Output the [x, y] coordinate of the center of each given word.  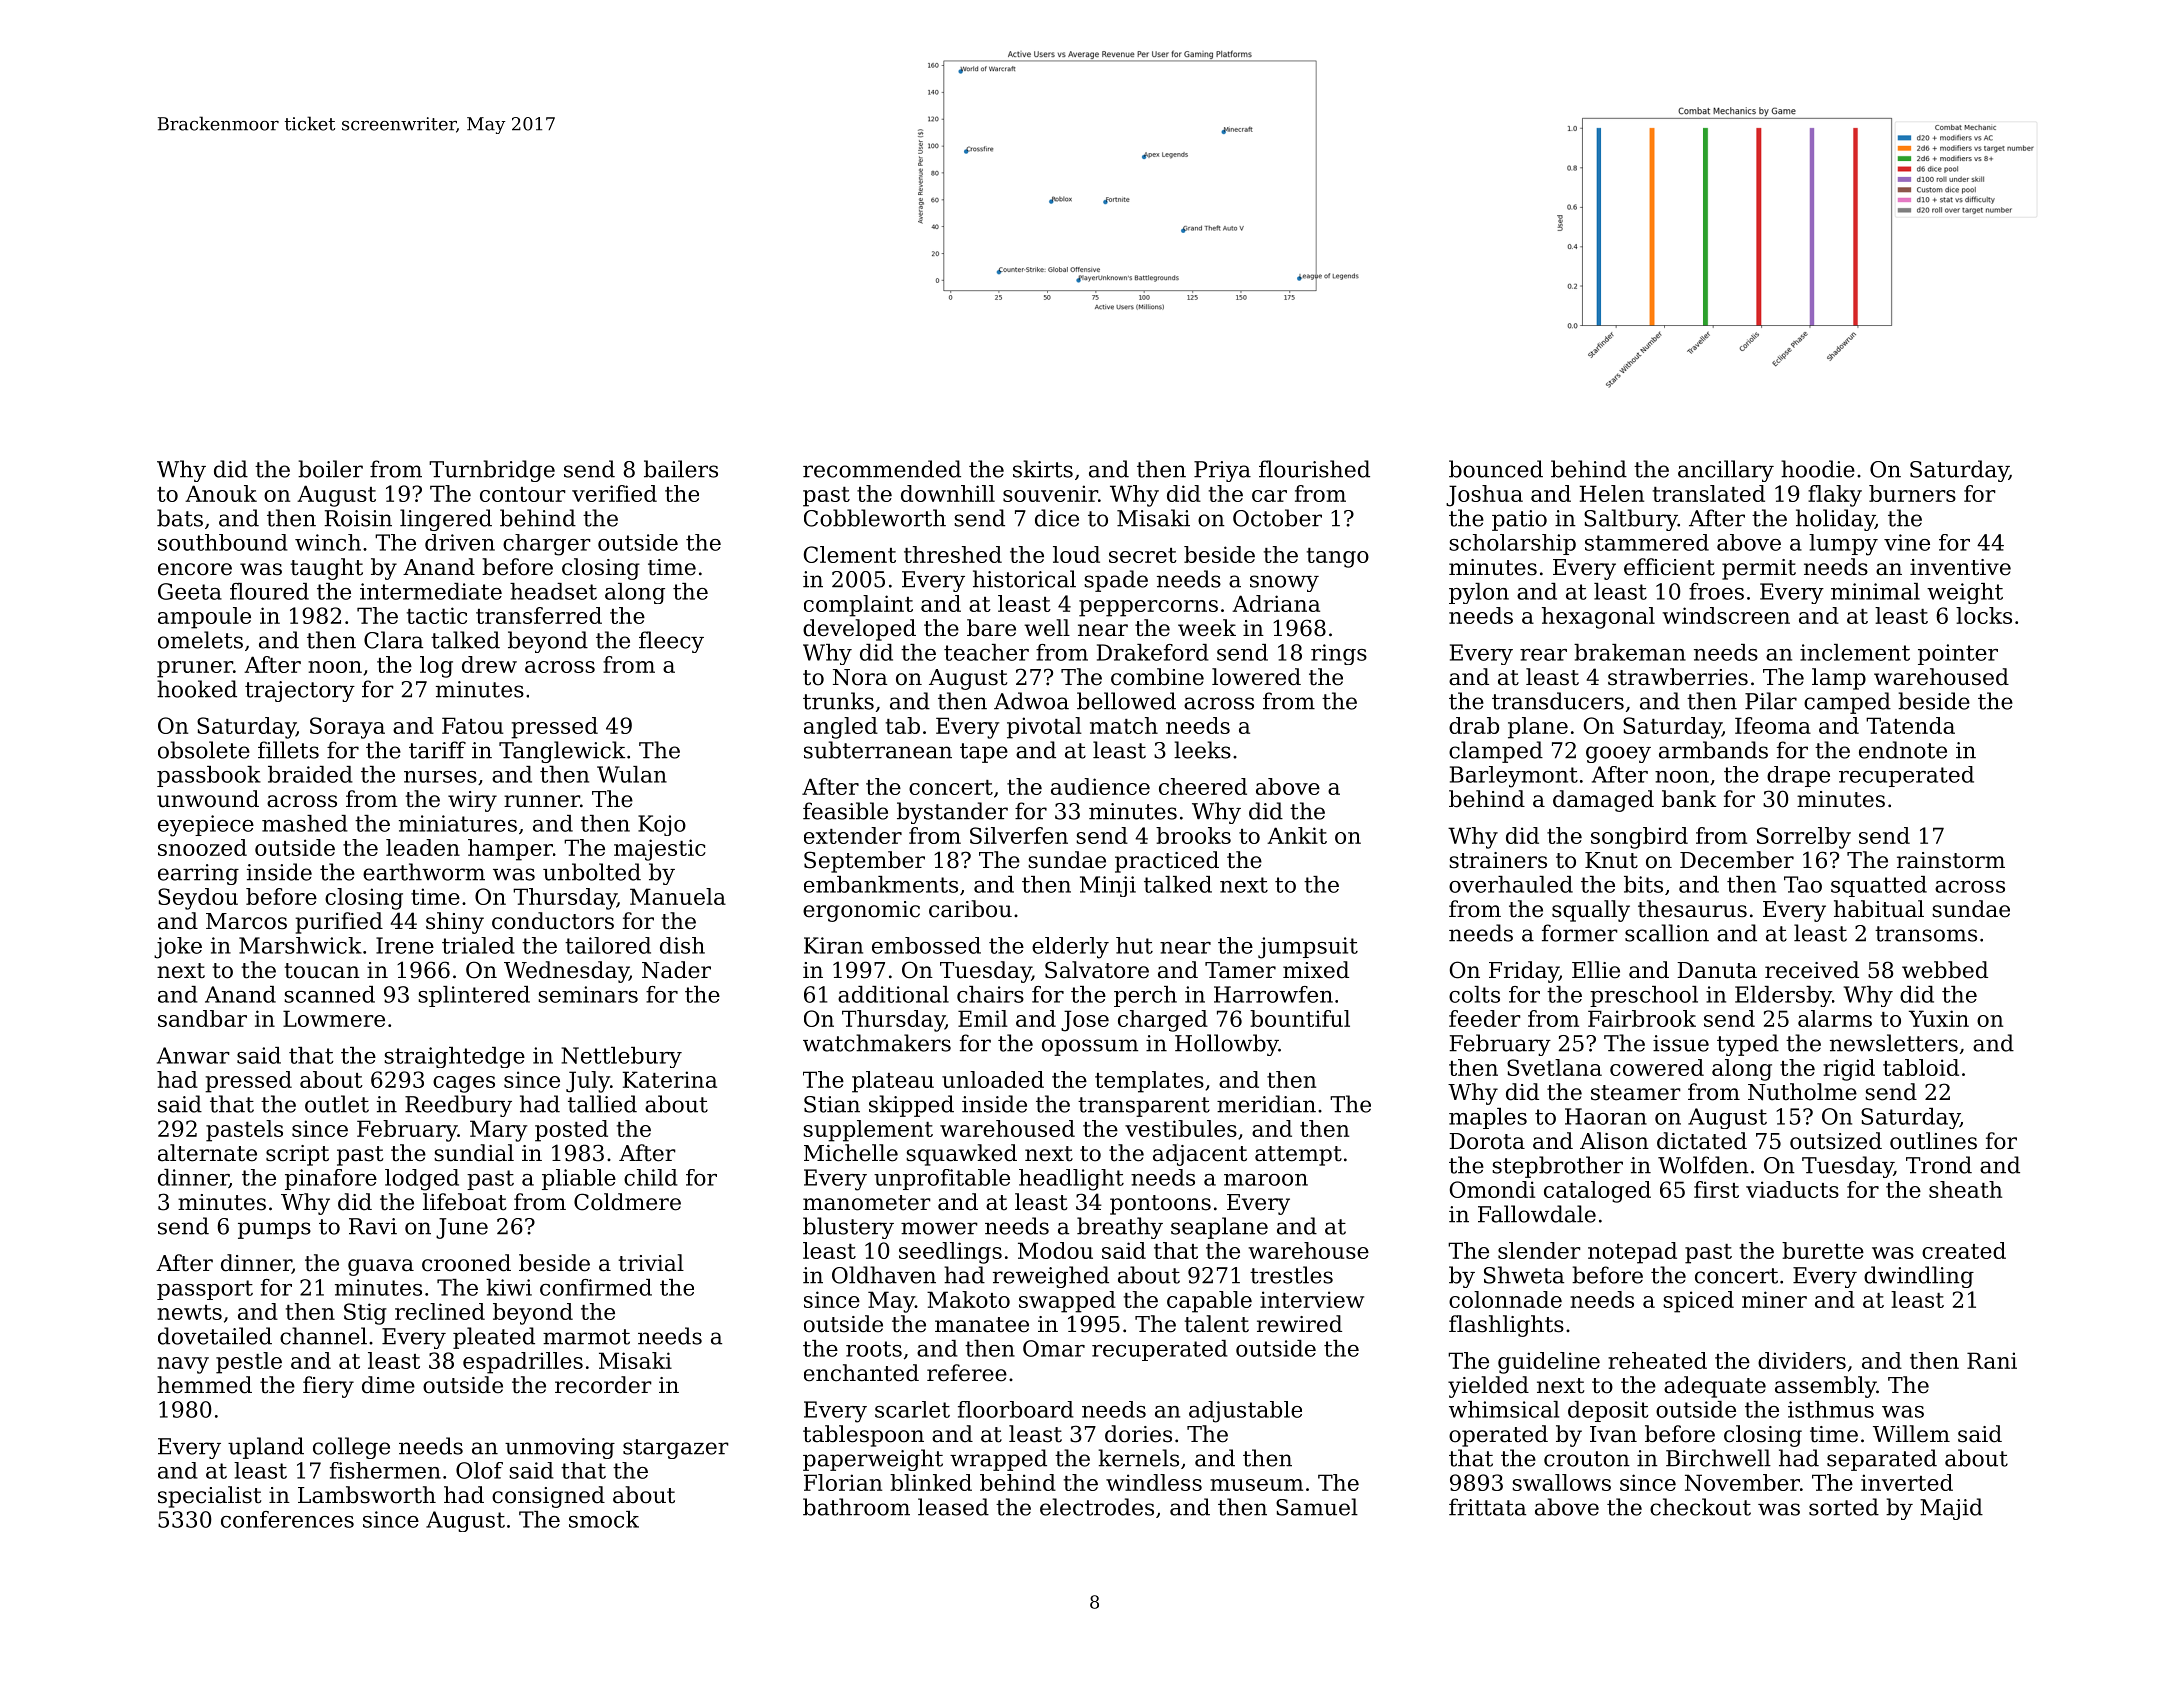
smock [604, 1519]
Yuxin [1939, 1018]
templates [1149, 1082]
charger [547, 545]
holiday [1835, 520]
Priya [1222, 471]
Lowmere [334, 1018]
